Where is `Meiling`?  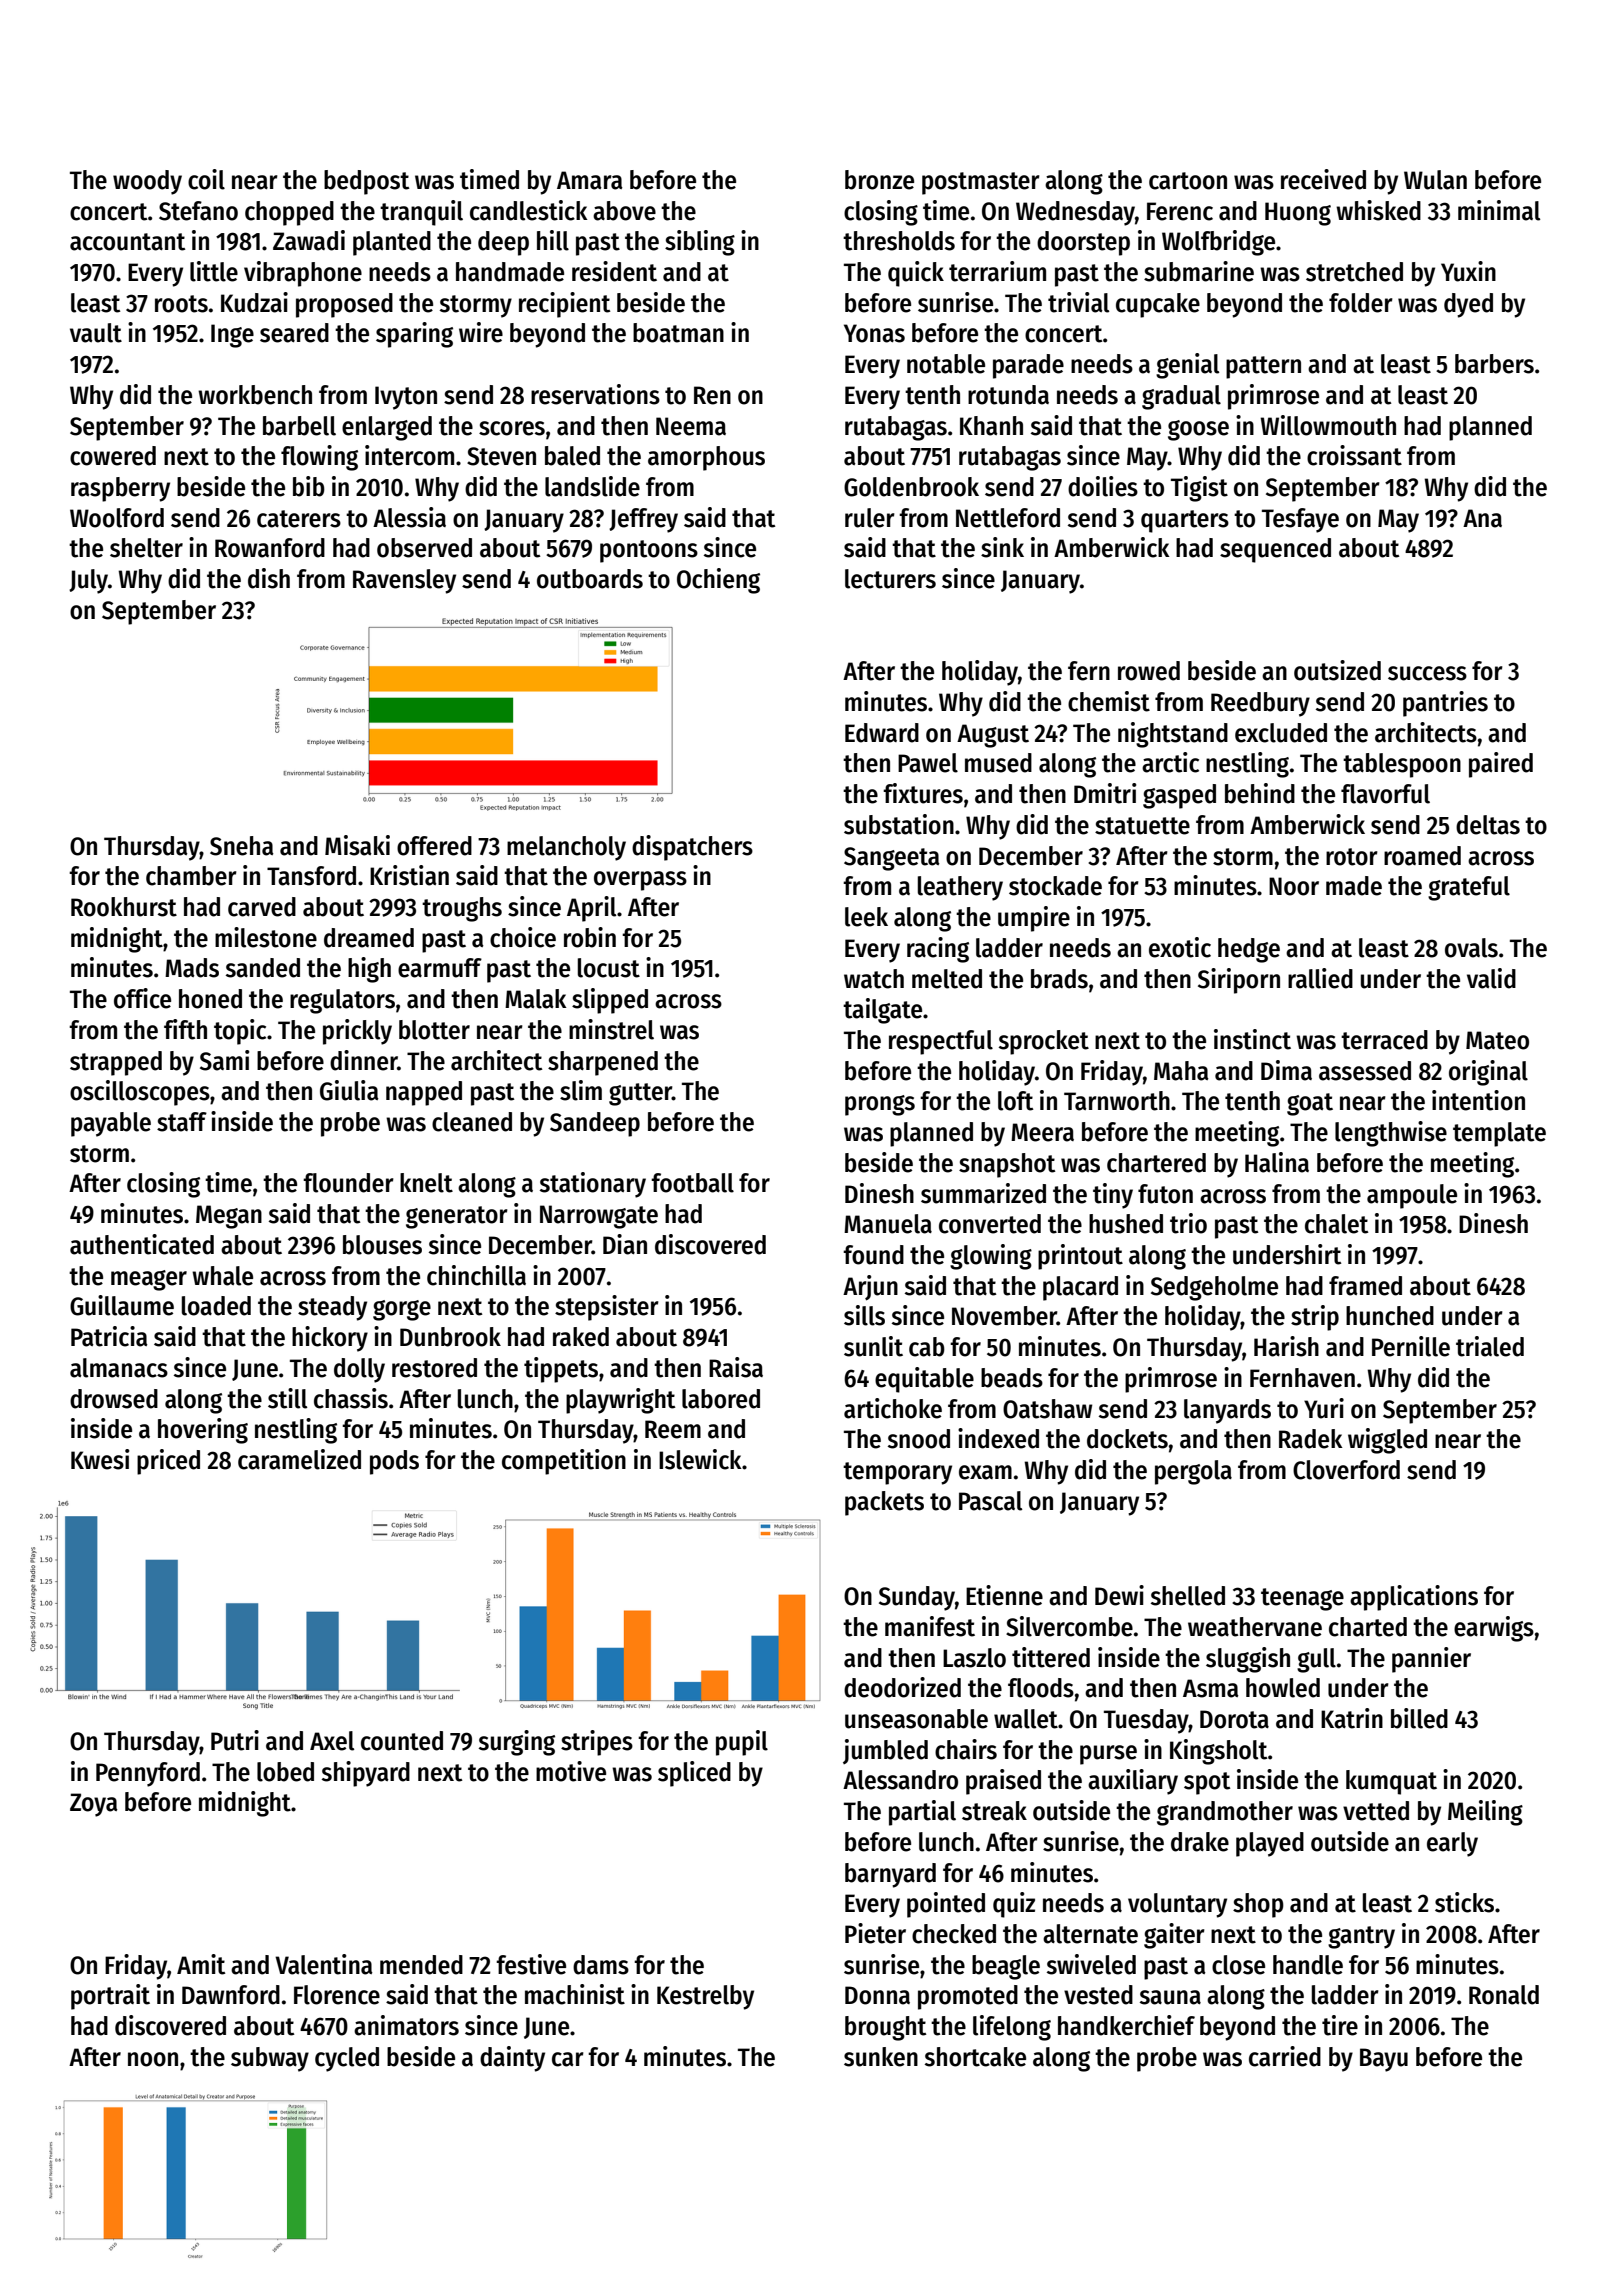 Meiling is located at coordinates (1485, 1813).
